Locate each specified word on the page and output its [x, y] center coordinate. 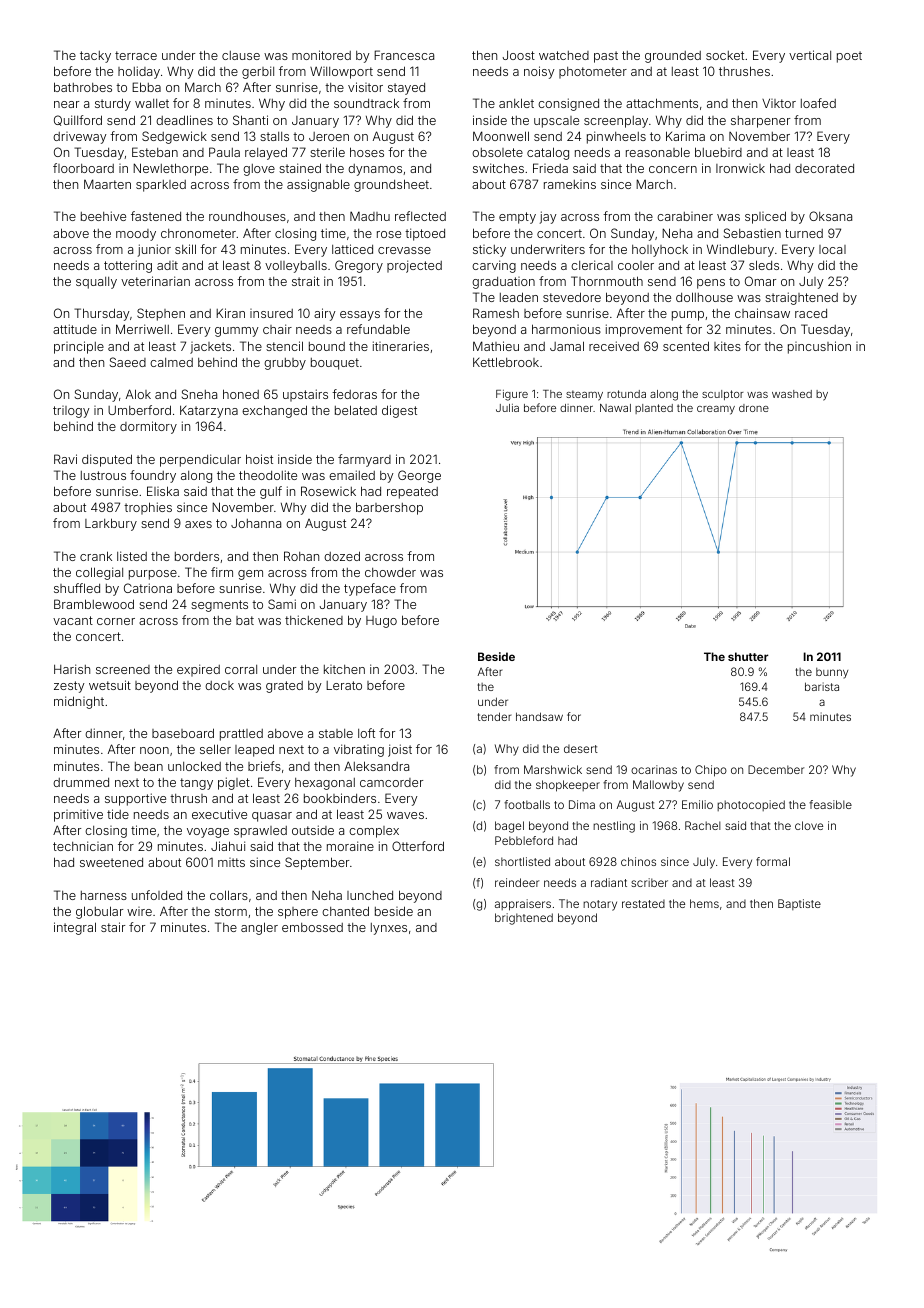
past [606, 57]
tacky [95, 57]
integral [75, 928]
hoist [259, 459]
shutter [748, 656]
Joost [519, 55]
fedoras [354, 394]
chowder [390, 572]
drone [754, 408]
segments [219, 606]
